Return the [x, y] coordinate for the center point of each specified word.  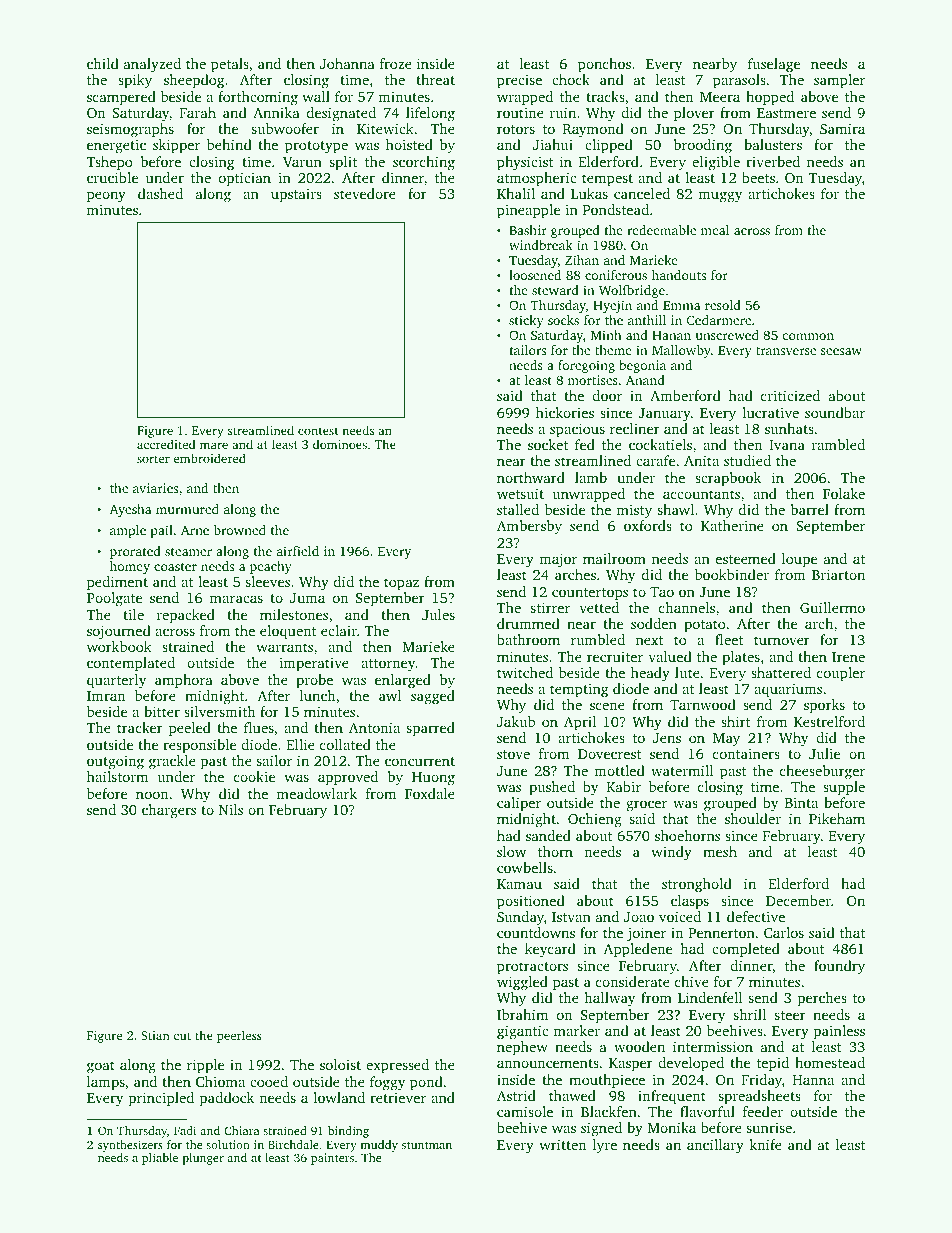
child [103, 63]
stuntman [427, 1145]
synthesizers [130, 1146]
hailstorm [117, 776]
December [798, 900]
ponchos [604, 65]
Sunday [520, 918]
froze [396, 63]
